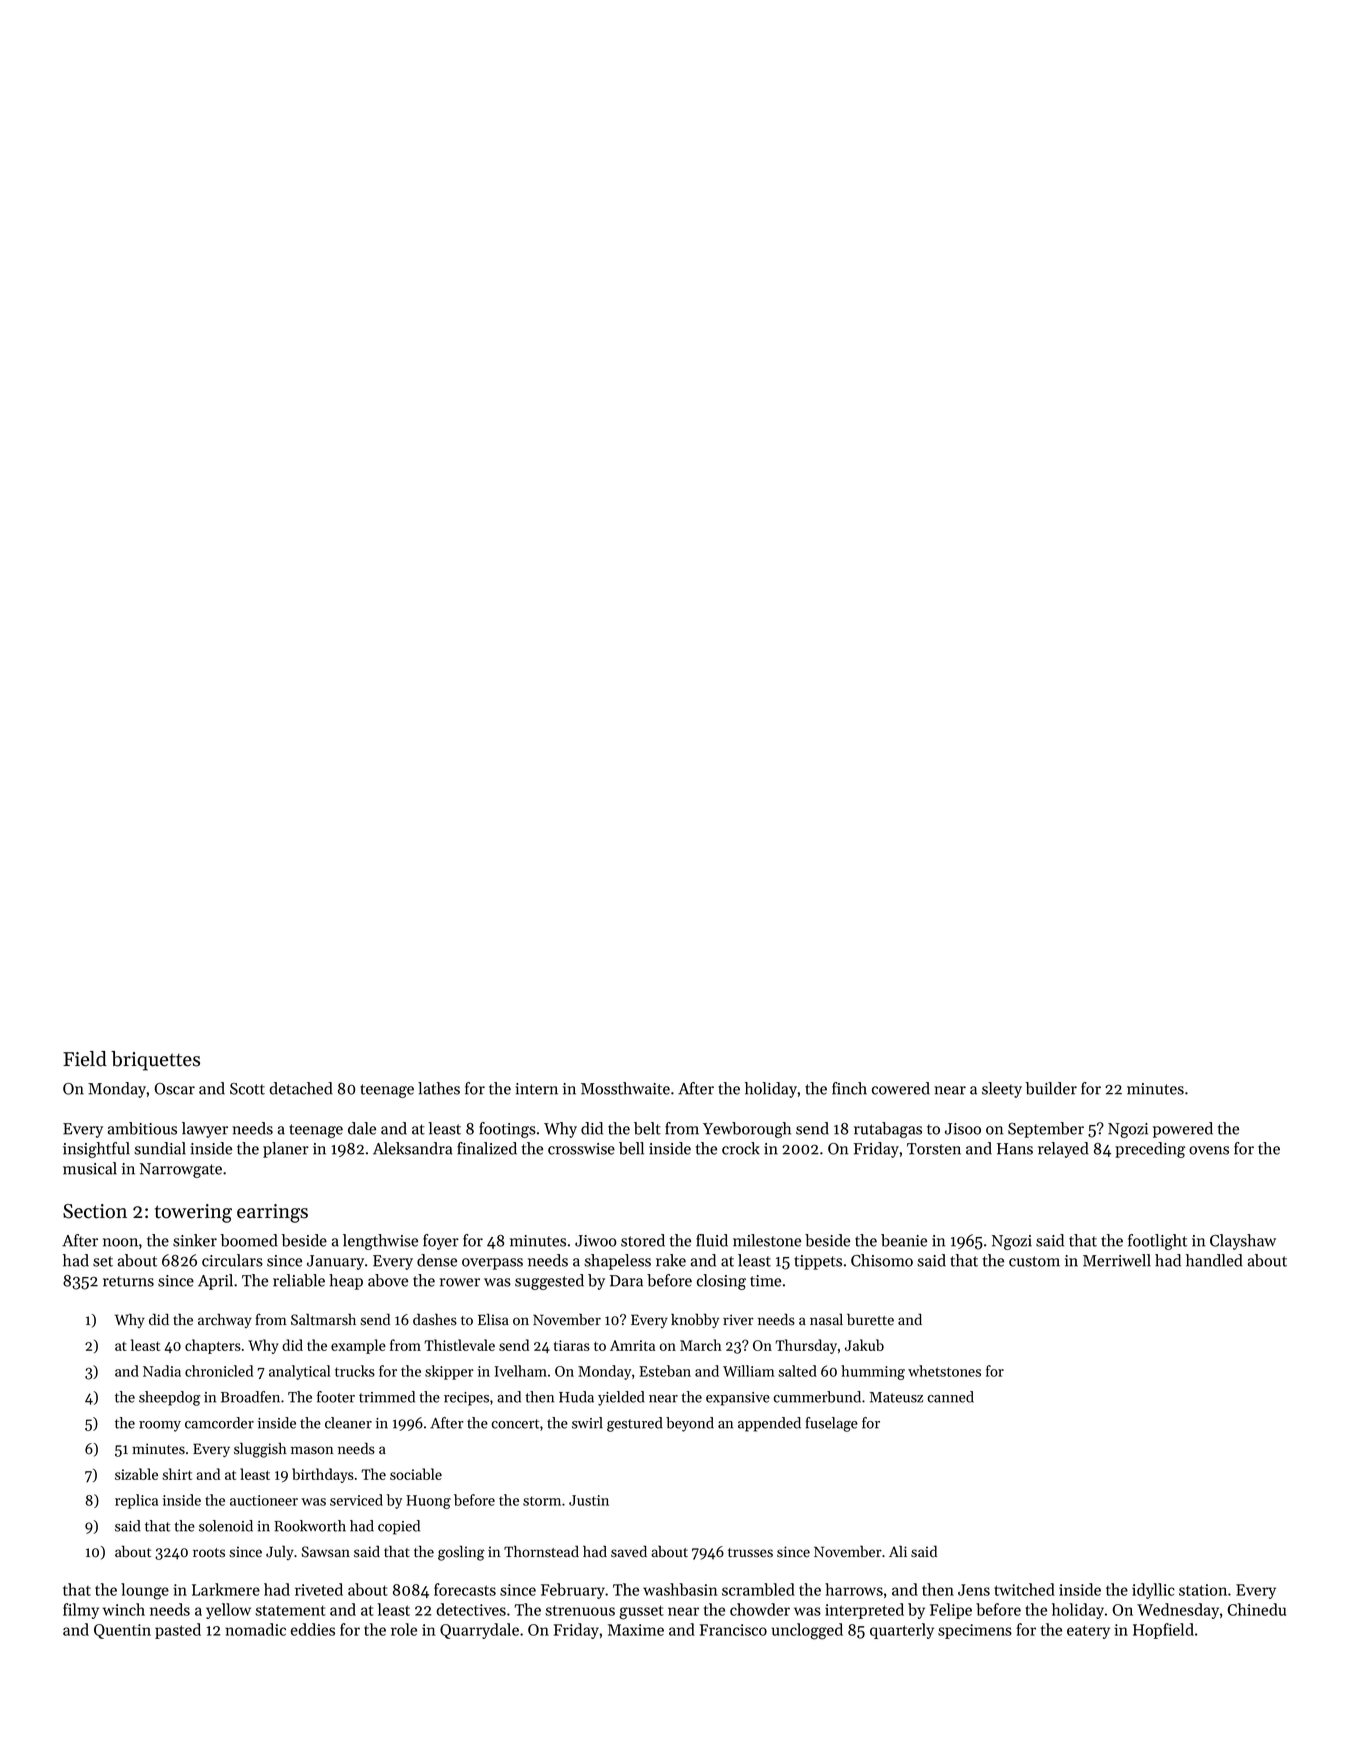 The image size is (1352, 1750). What do you see at coordinates (1183, 1130) in the document?
I see `powered` at bounding box center [1183, 1130].
